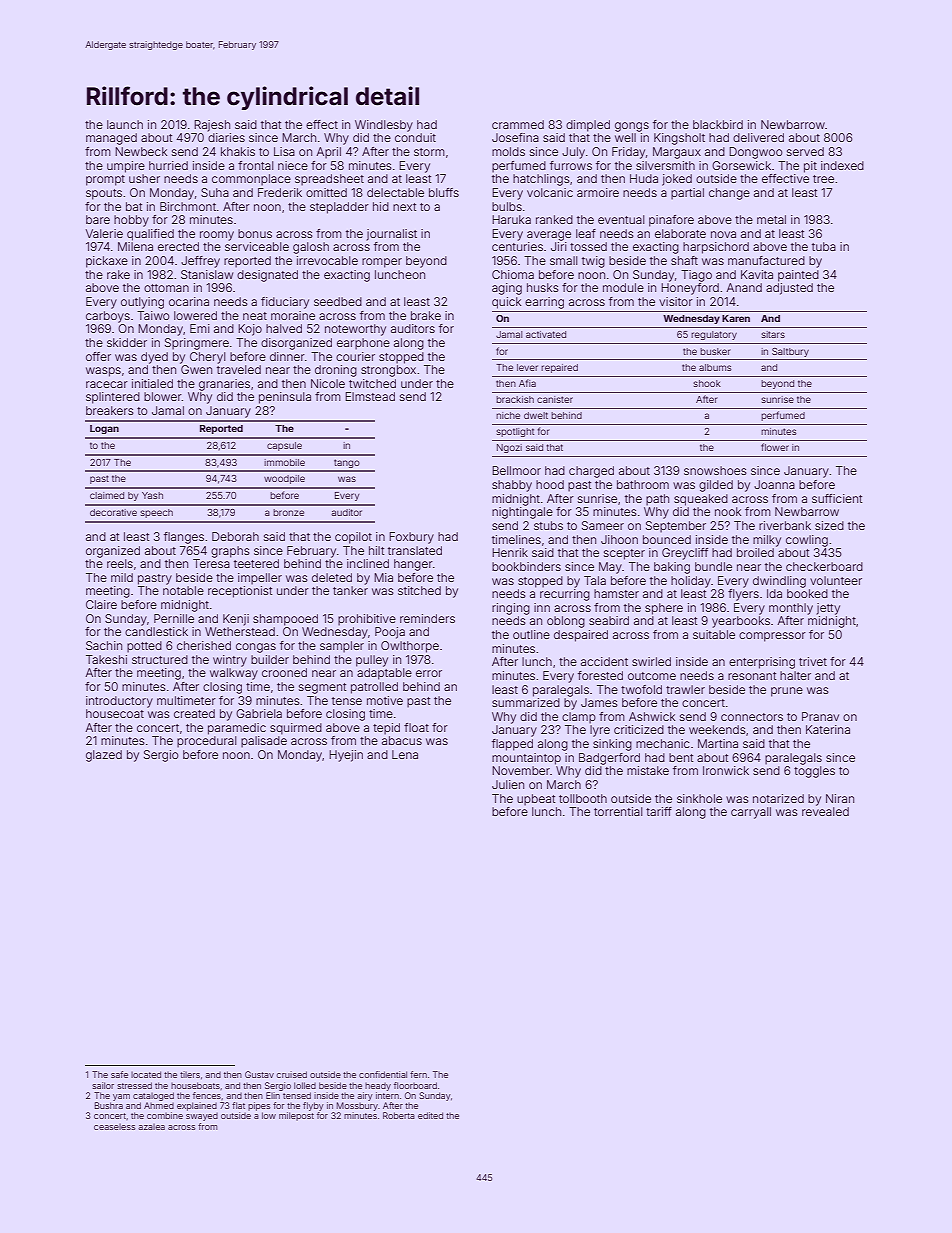 This page has width=952, height=1233. Describe the element at coordinates (98, 219) in the page. I see `bare` at that location.
